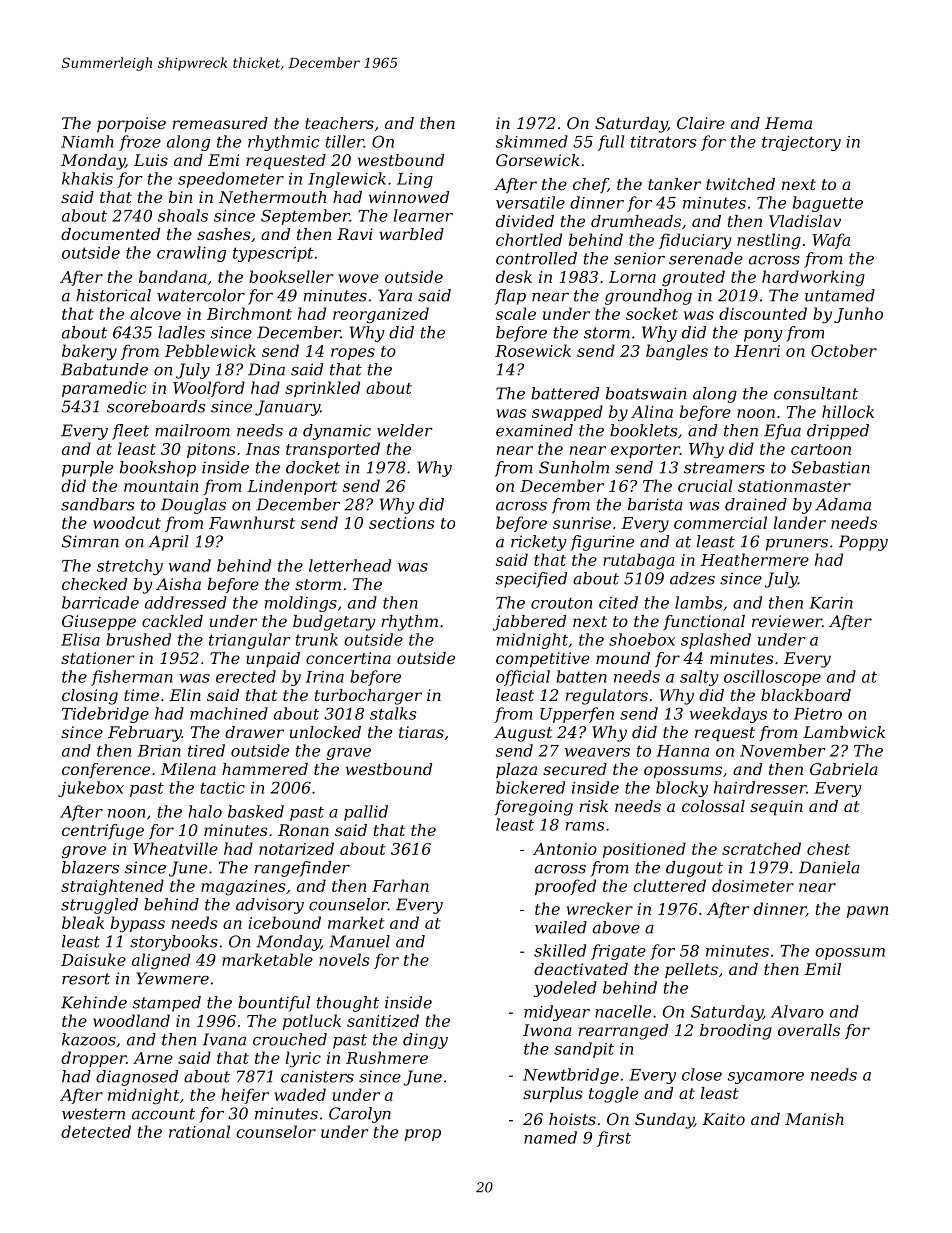 Image resolution: width=952 pixels, height=1233 pixels. Describe the element at coordinates (652, 313) in the document. I see `socket` at that location.
